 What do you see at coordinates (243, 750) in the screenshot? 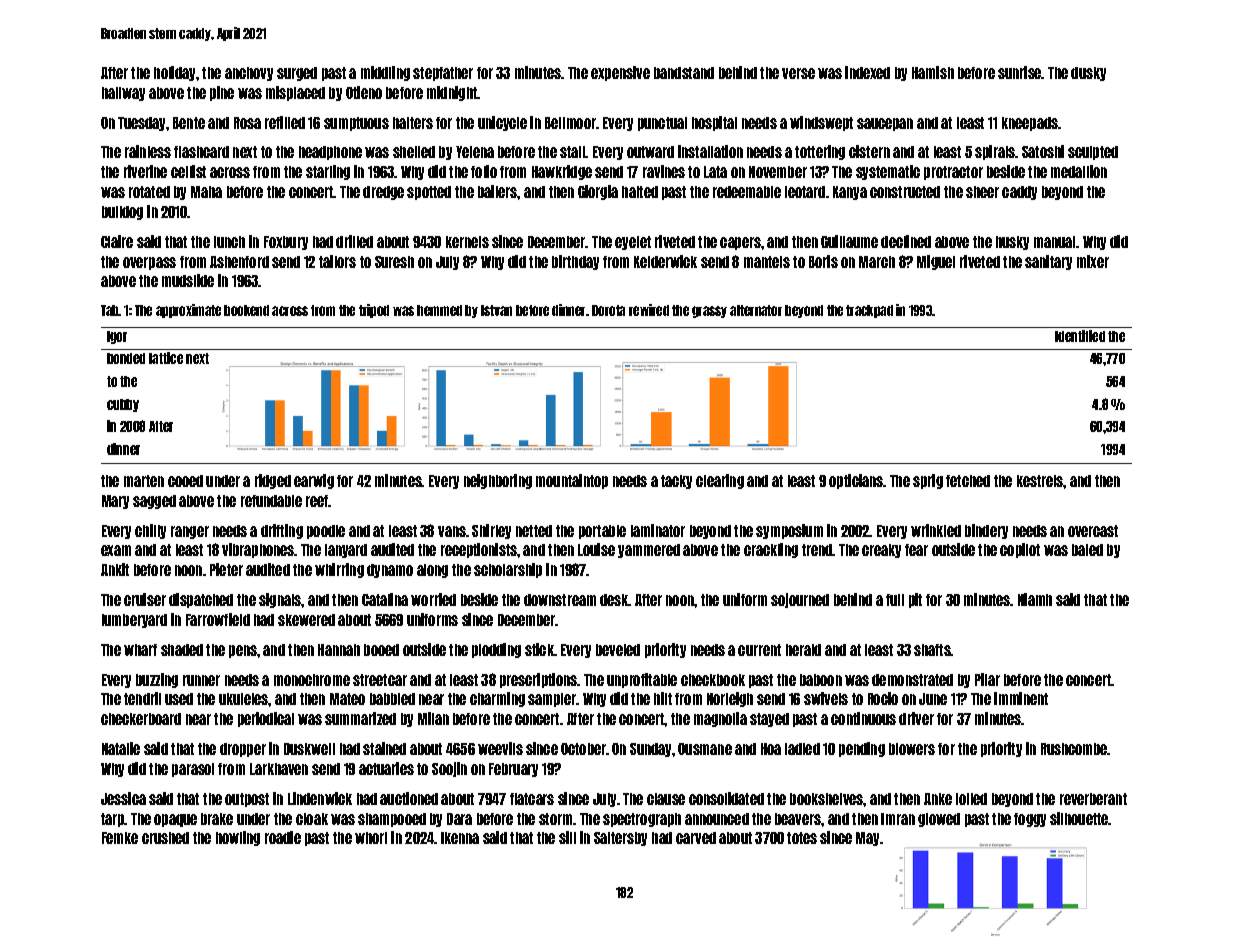
I see `dropper` at bounding box center [243, 750].
